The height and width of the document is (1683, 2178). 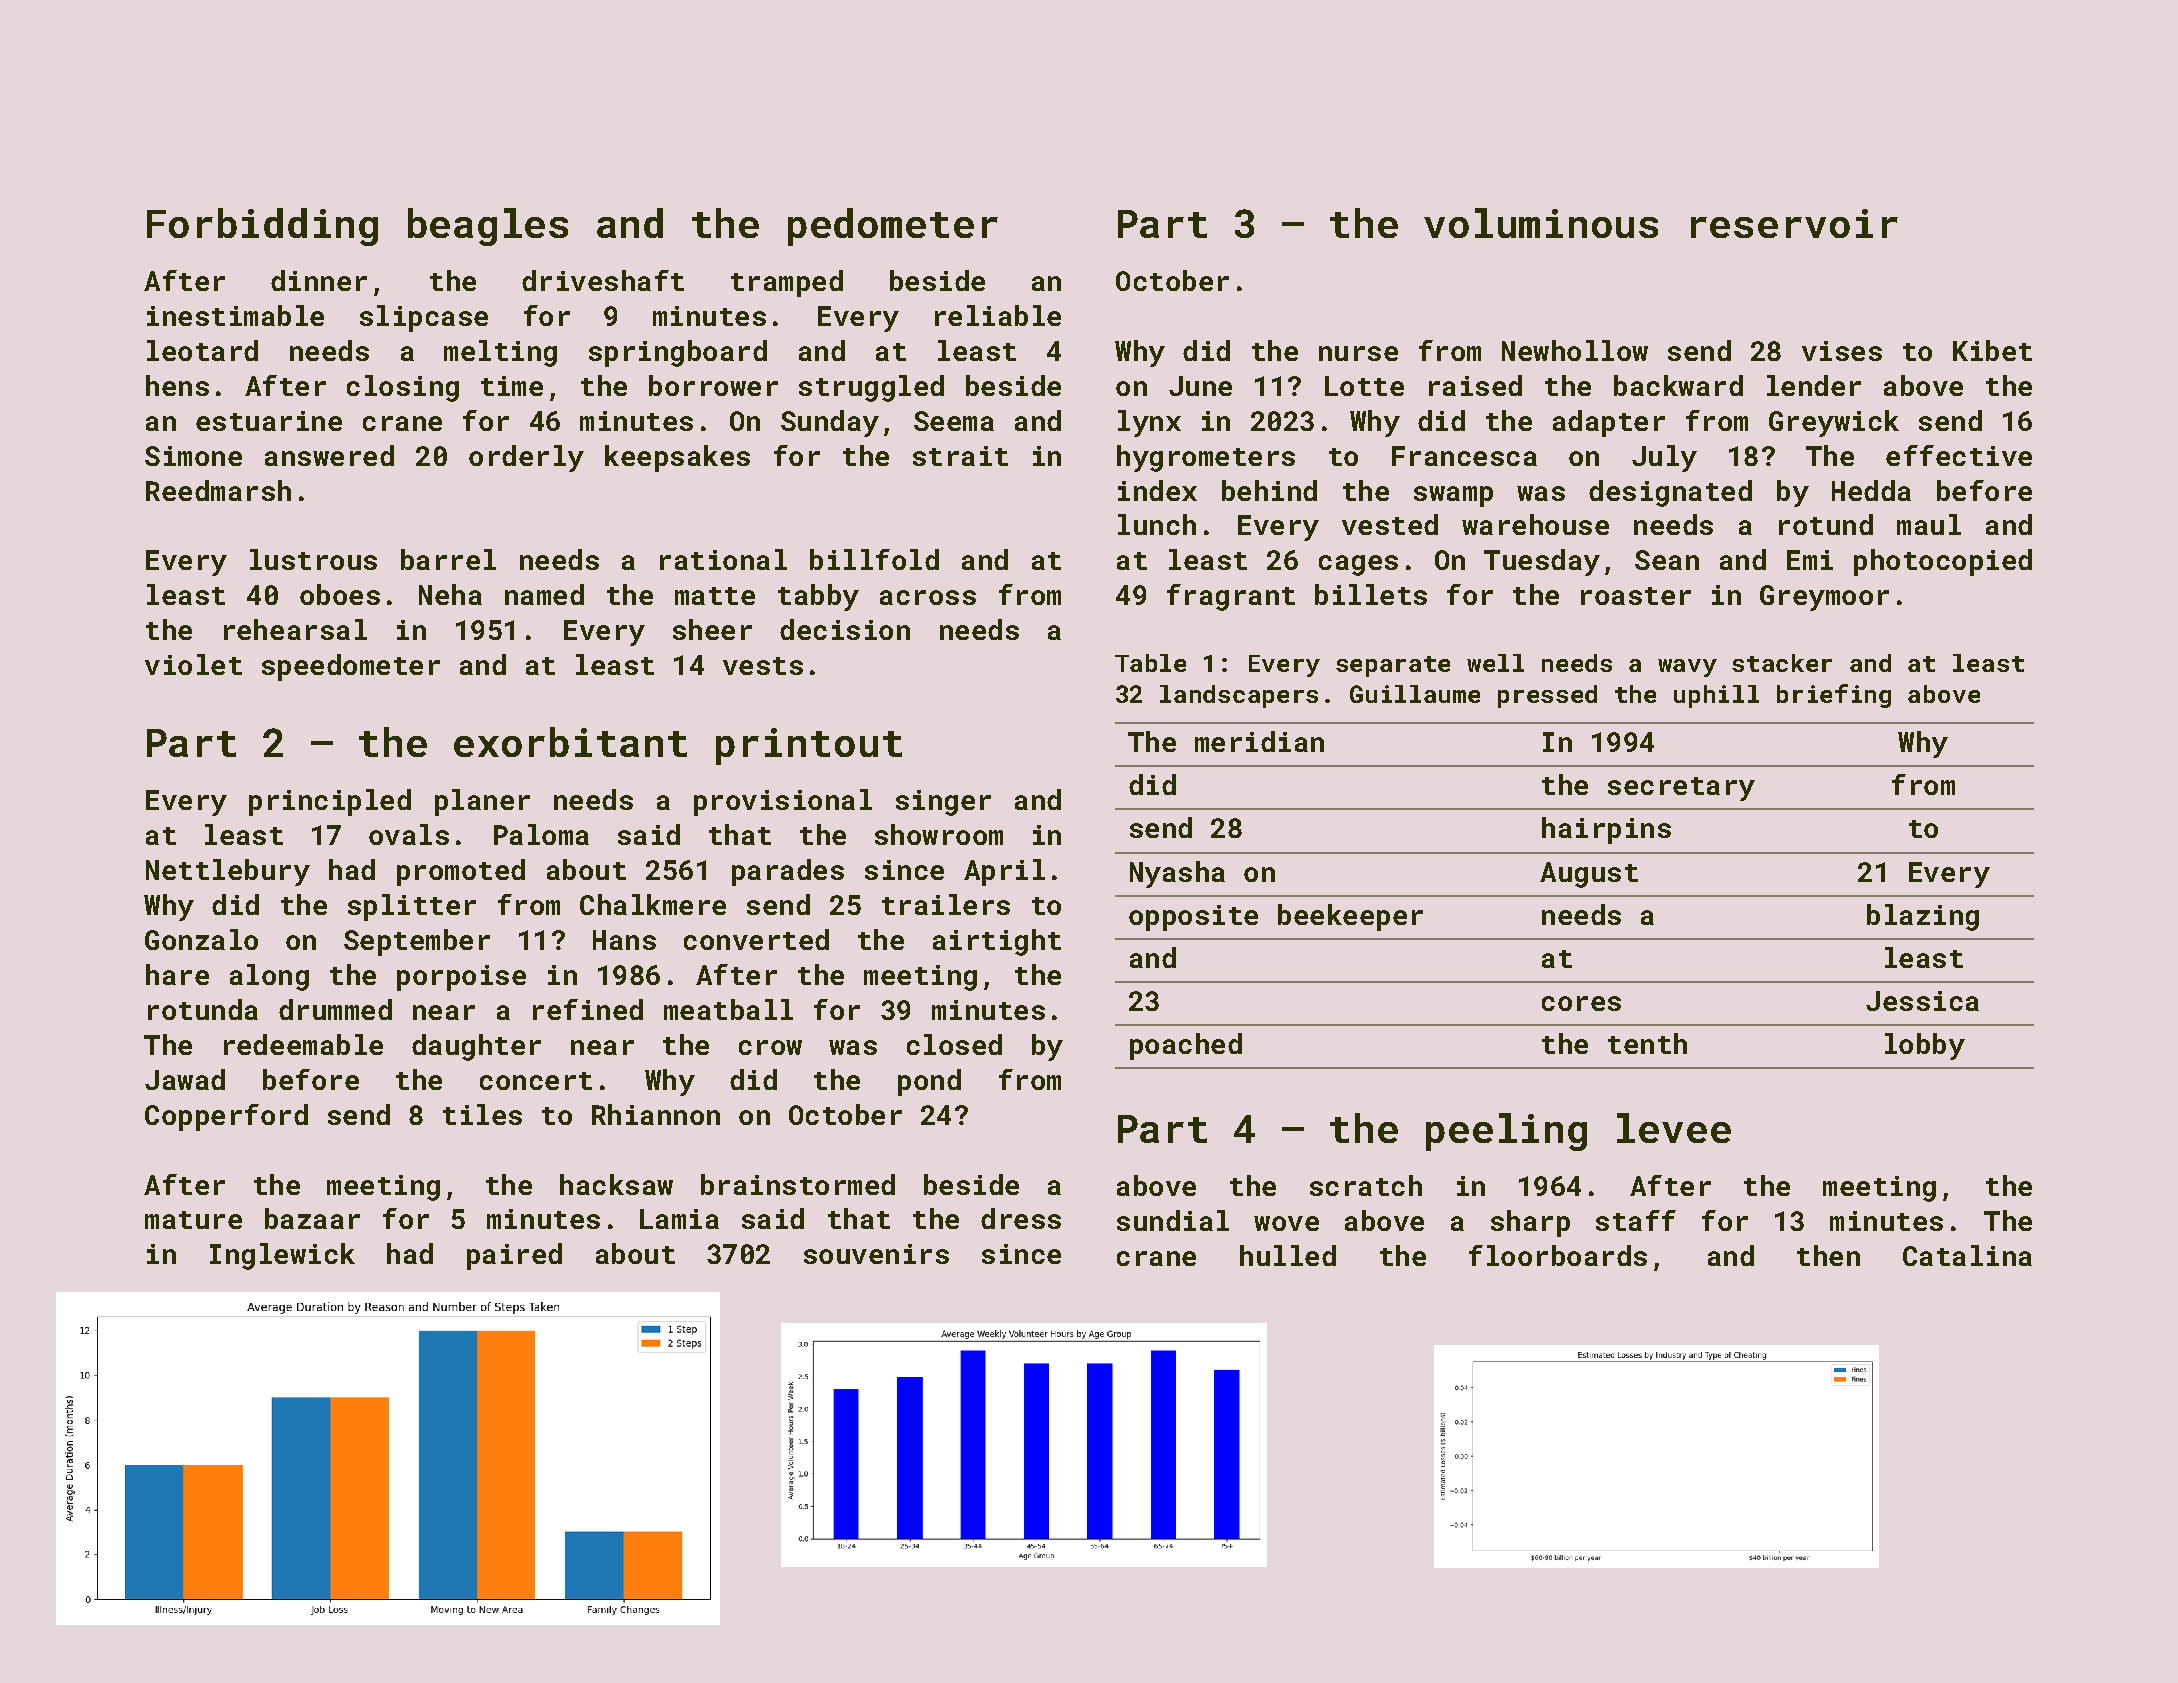 What do you see at coordinates (1177, 874) in the document?
I see `Nyasha` at bounding box center [1177, 874].
